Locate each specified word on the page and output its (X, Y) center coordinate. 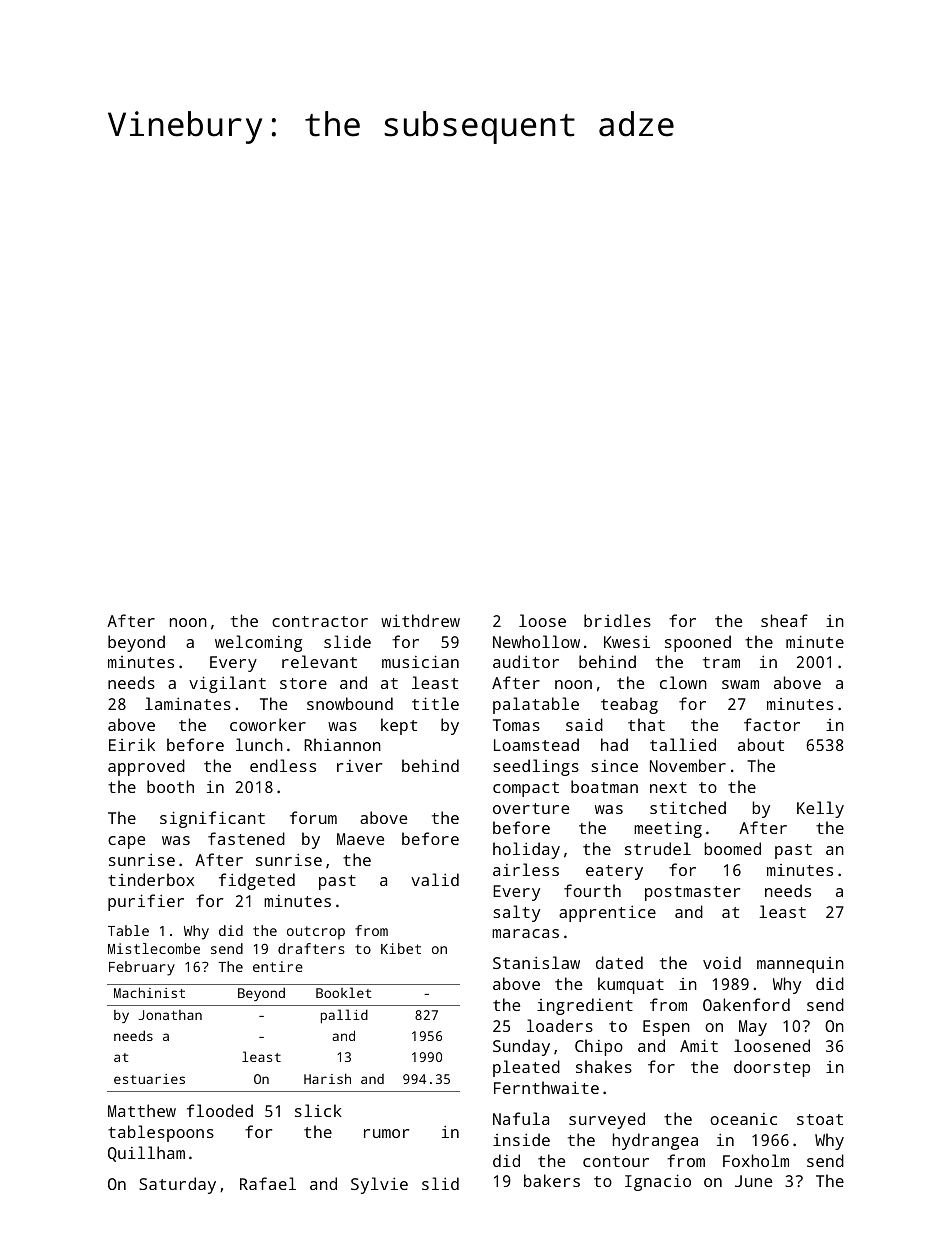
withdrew (420, 620)
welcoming (258, 643)
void (722, 962)
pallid (344, 1016)
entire (278, 966)
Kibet (401, 948)
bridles (617, 620)
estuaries (149, 1079)
